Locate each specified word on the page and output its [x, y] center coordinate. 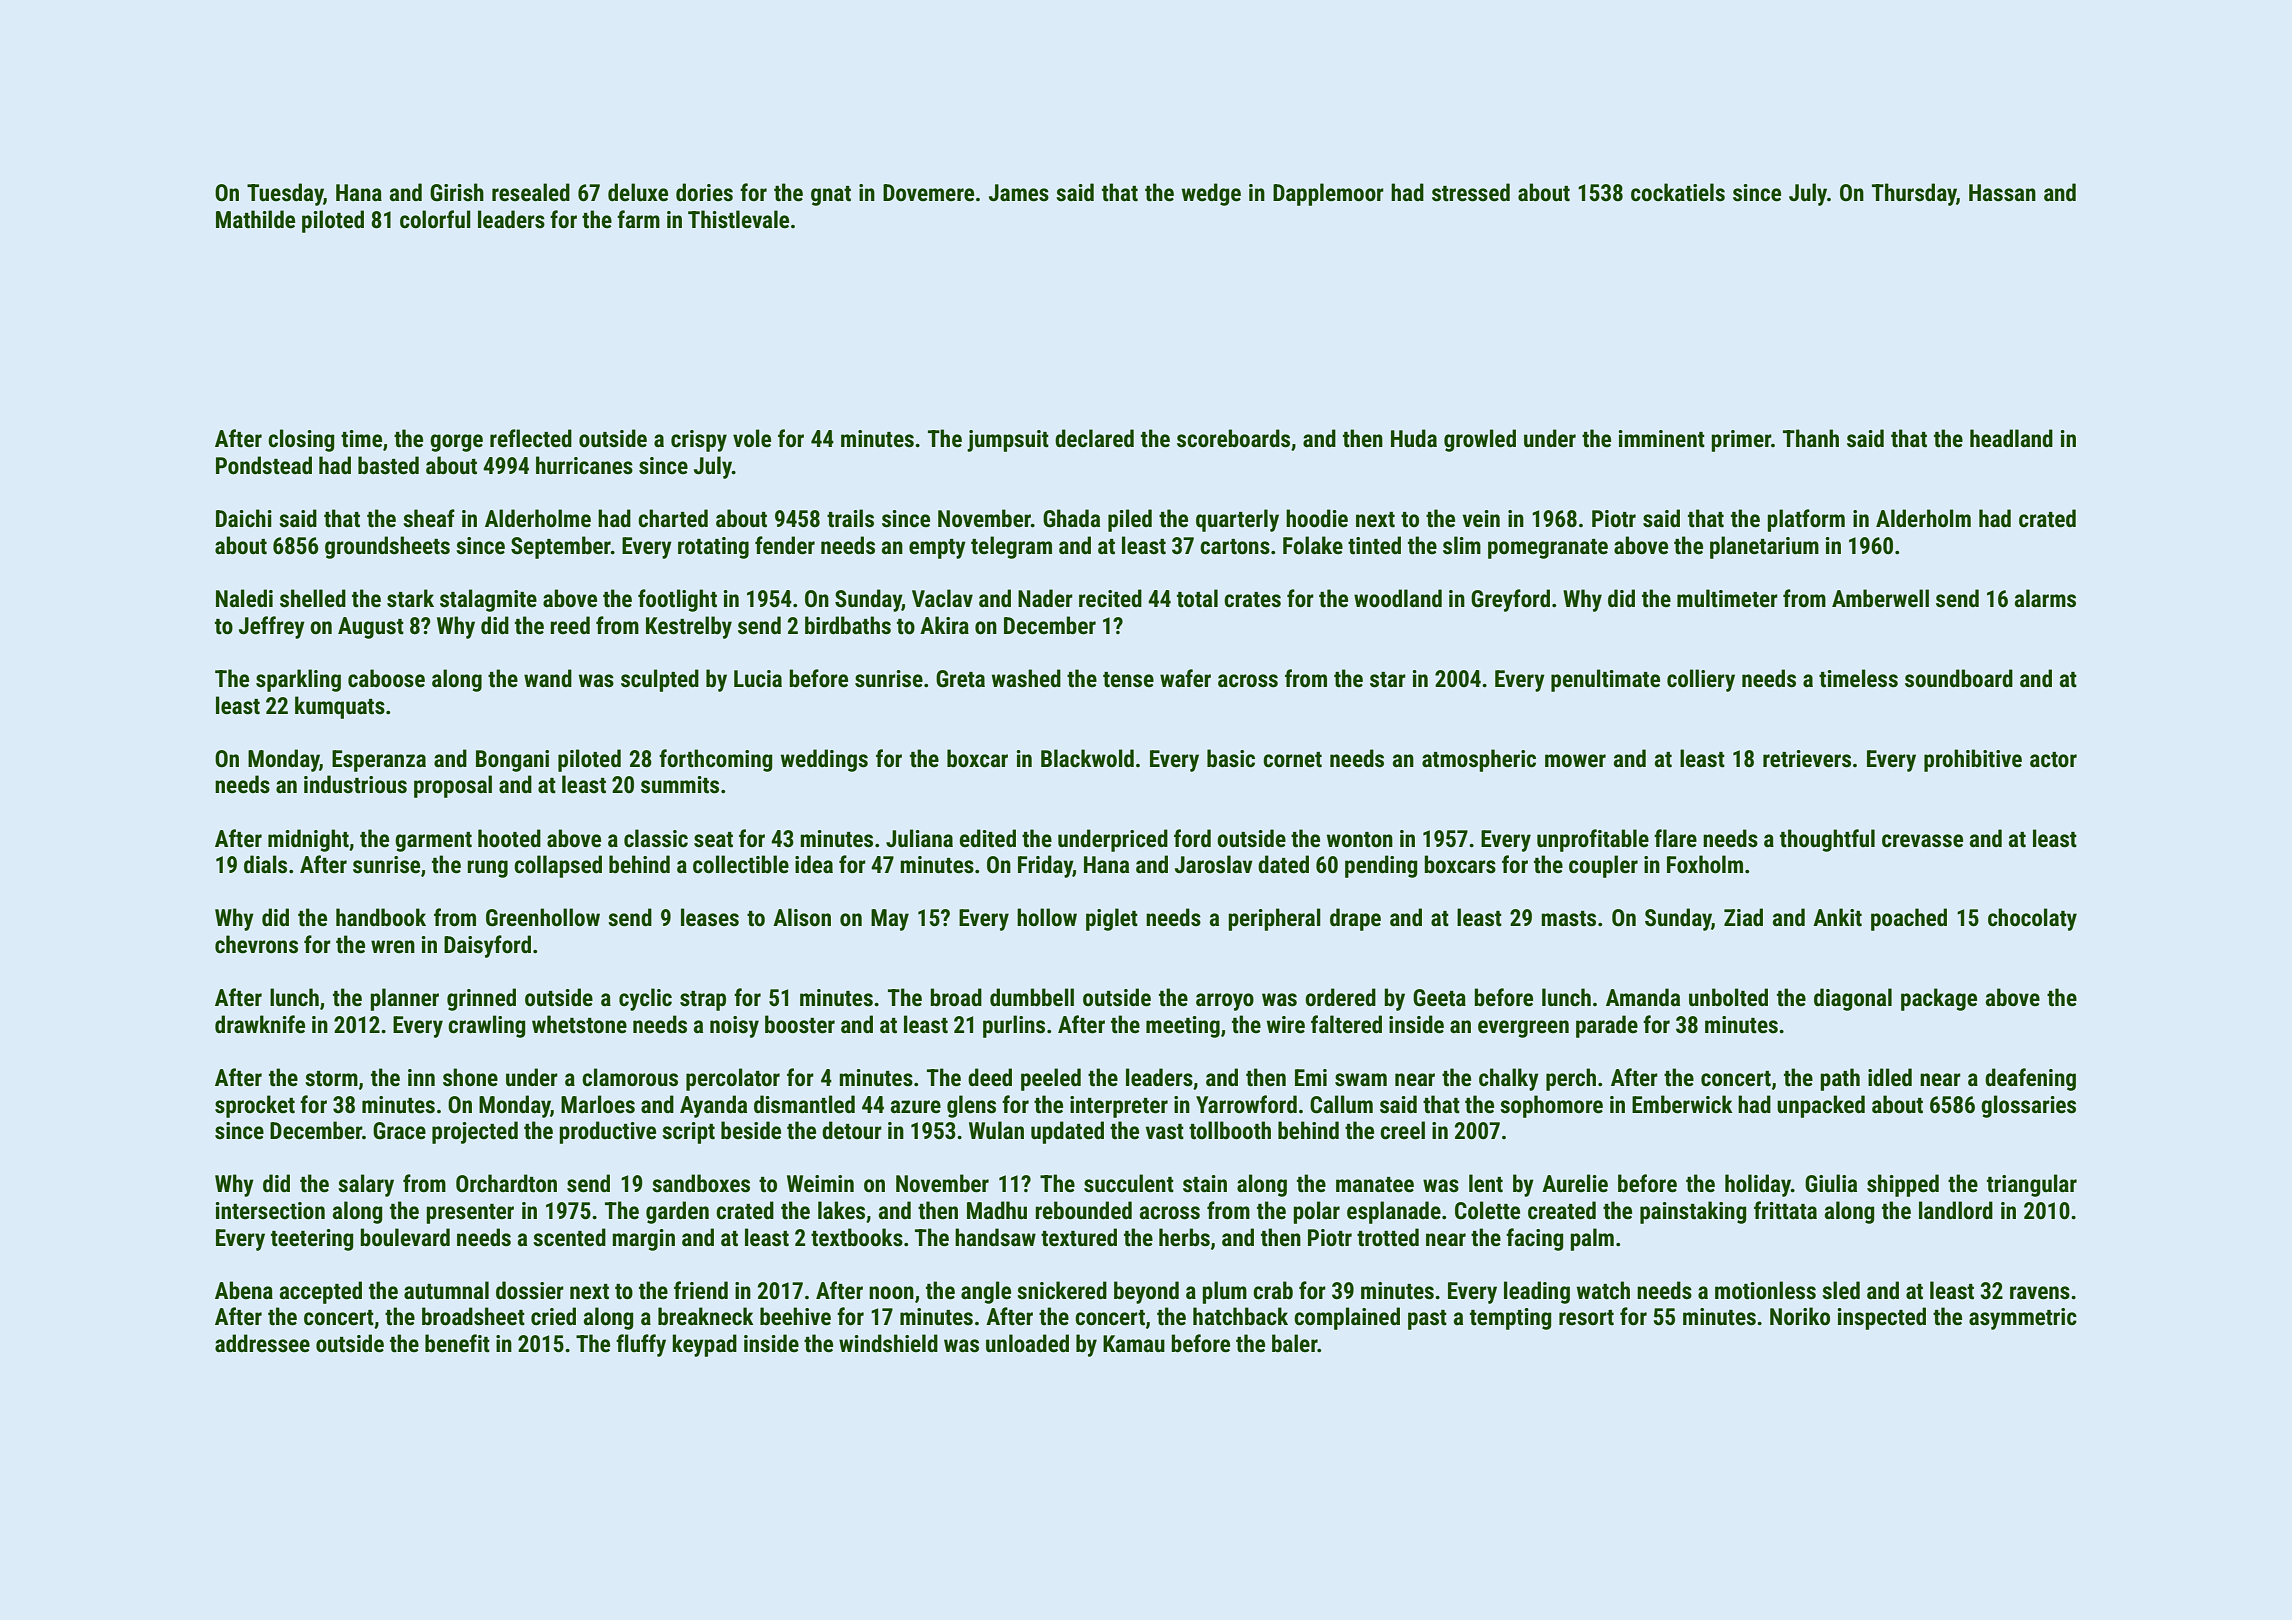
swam [1361, 1080]
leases [710, 917]
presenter [470, 1214]
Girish [457, 192]
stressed [1471, 192]
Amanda [1643, 997]
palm [1592, 1239]
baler [1295, 1343]
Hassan [2002, 193]
